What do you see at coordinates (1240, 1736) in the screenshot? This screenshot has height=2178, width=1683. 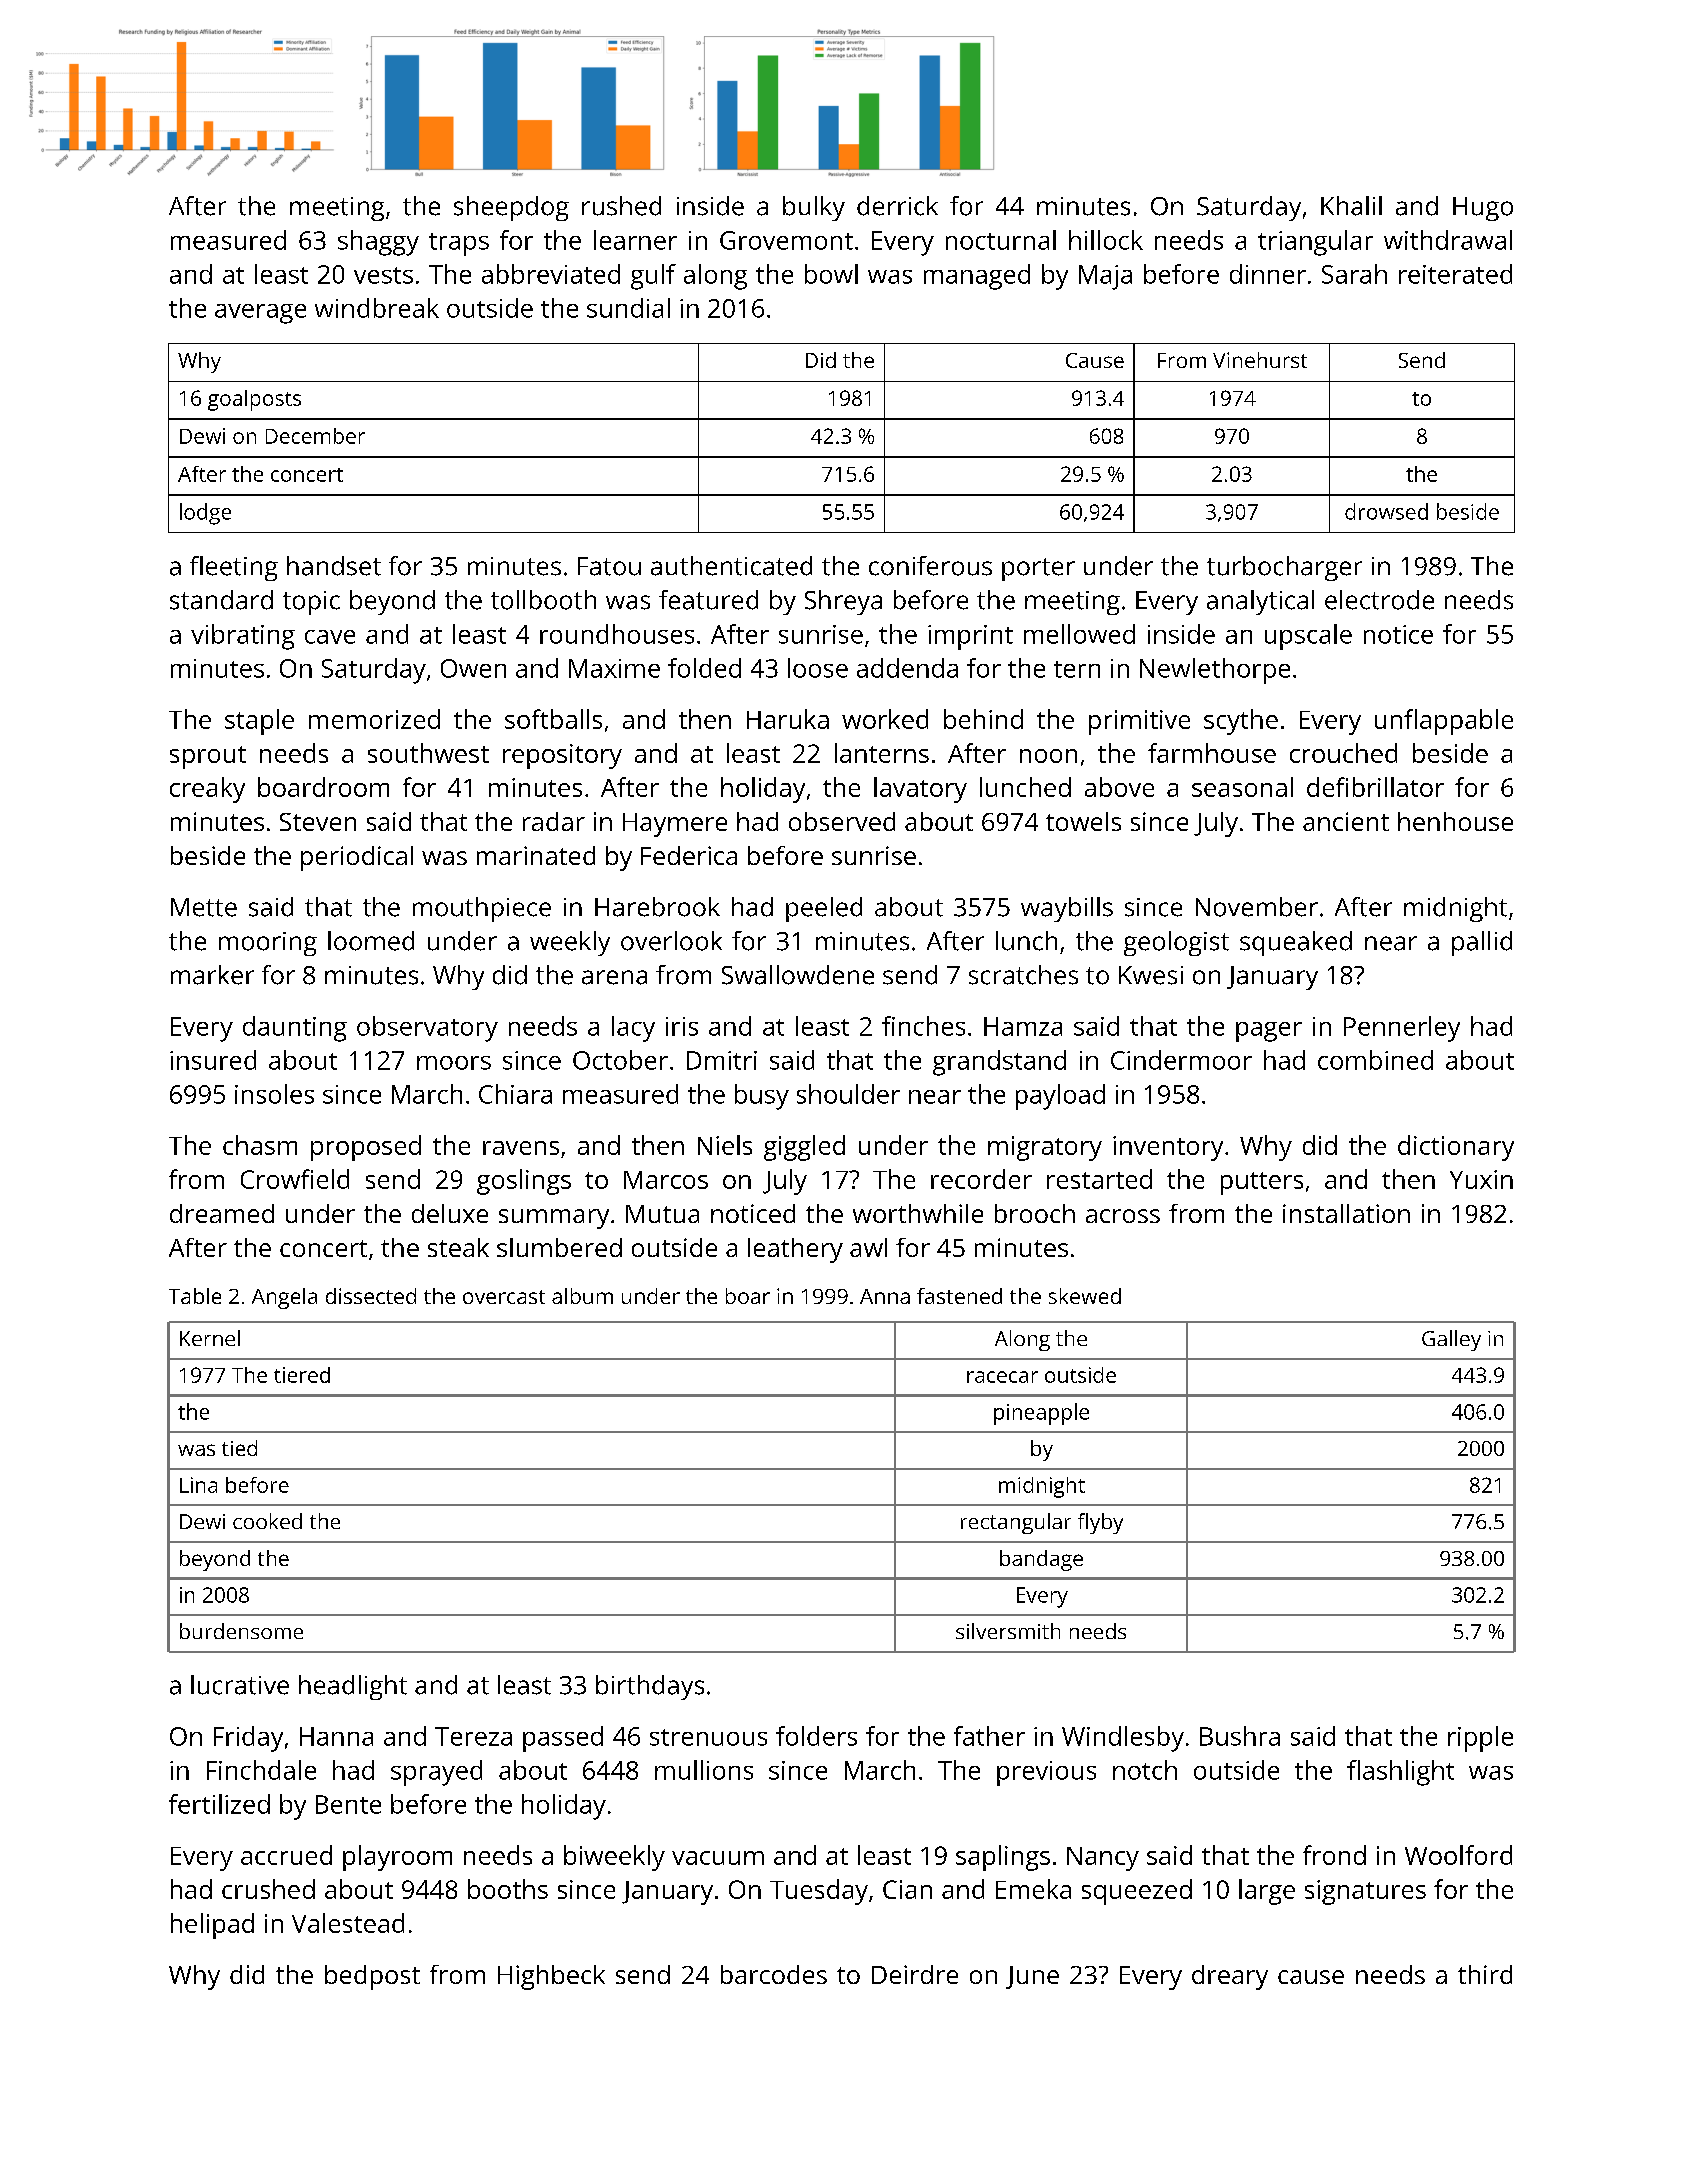 I see `Bushra` at bounding box center [1240, 1736].
